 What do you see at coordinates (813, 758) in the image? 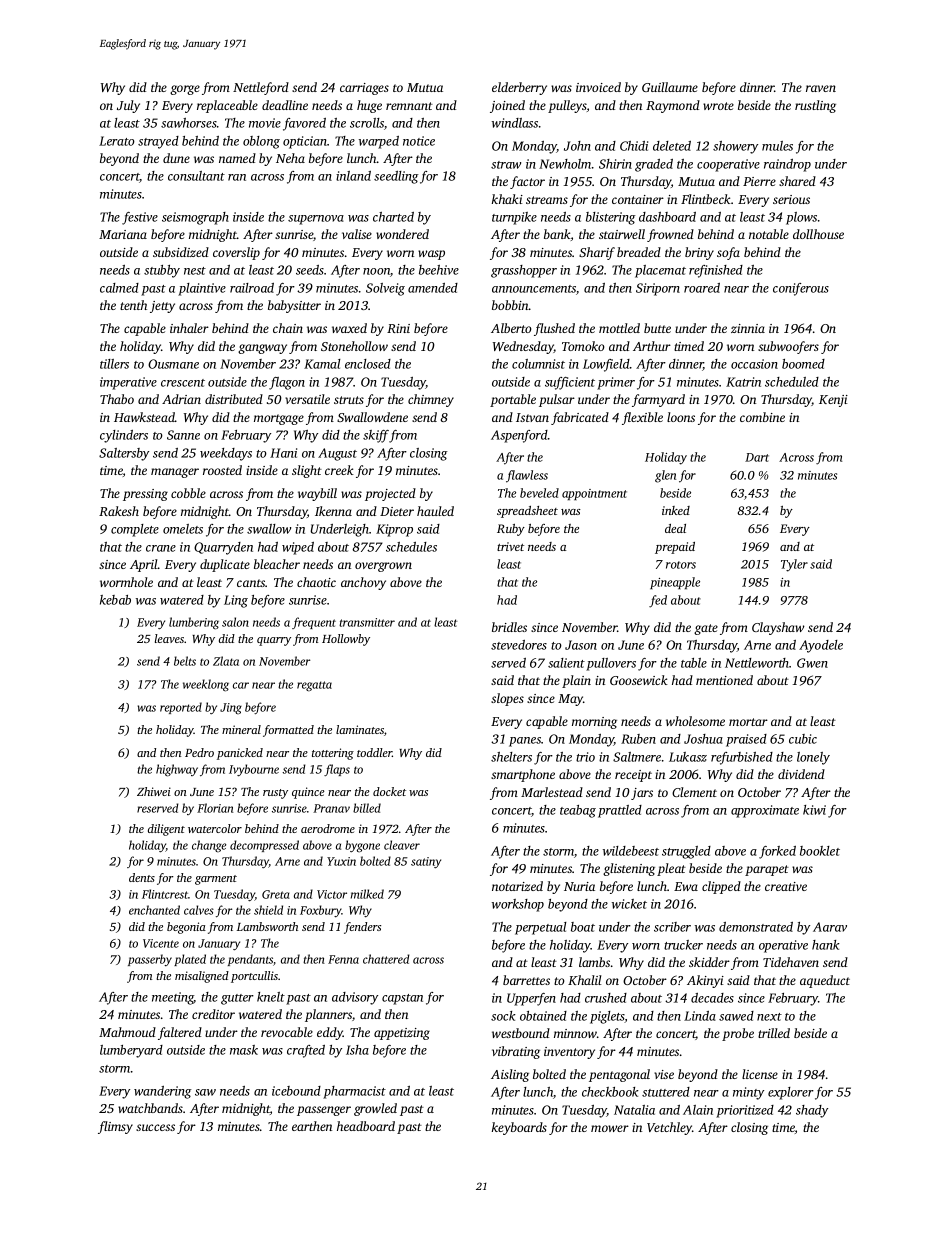
I see `lonely` at bounding box center [813, 758].
